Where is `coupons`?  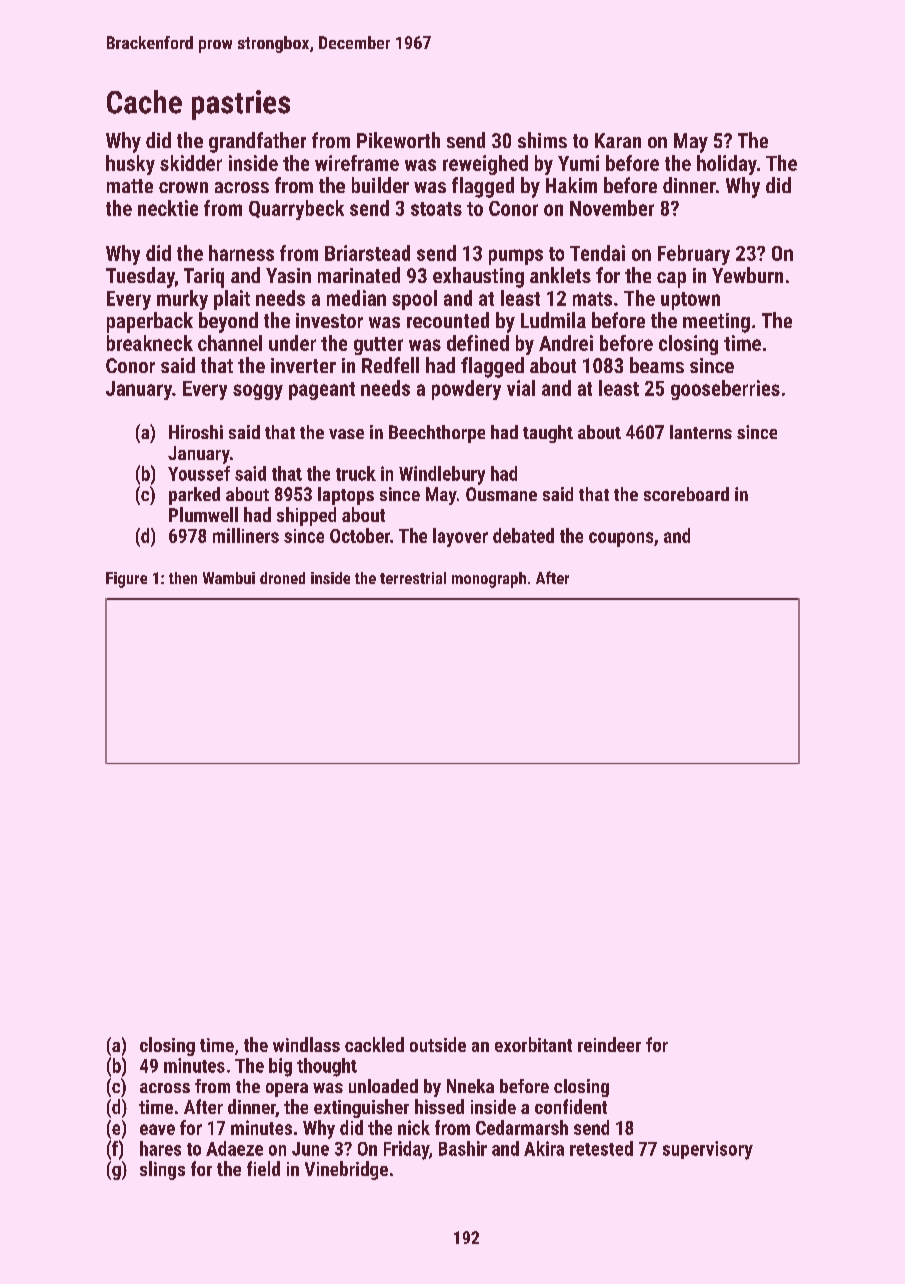
coupons is located at coordinates (621, 539).
